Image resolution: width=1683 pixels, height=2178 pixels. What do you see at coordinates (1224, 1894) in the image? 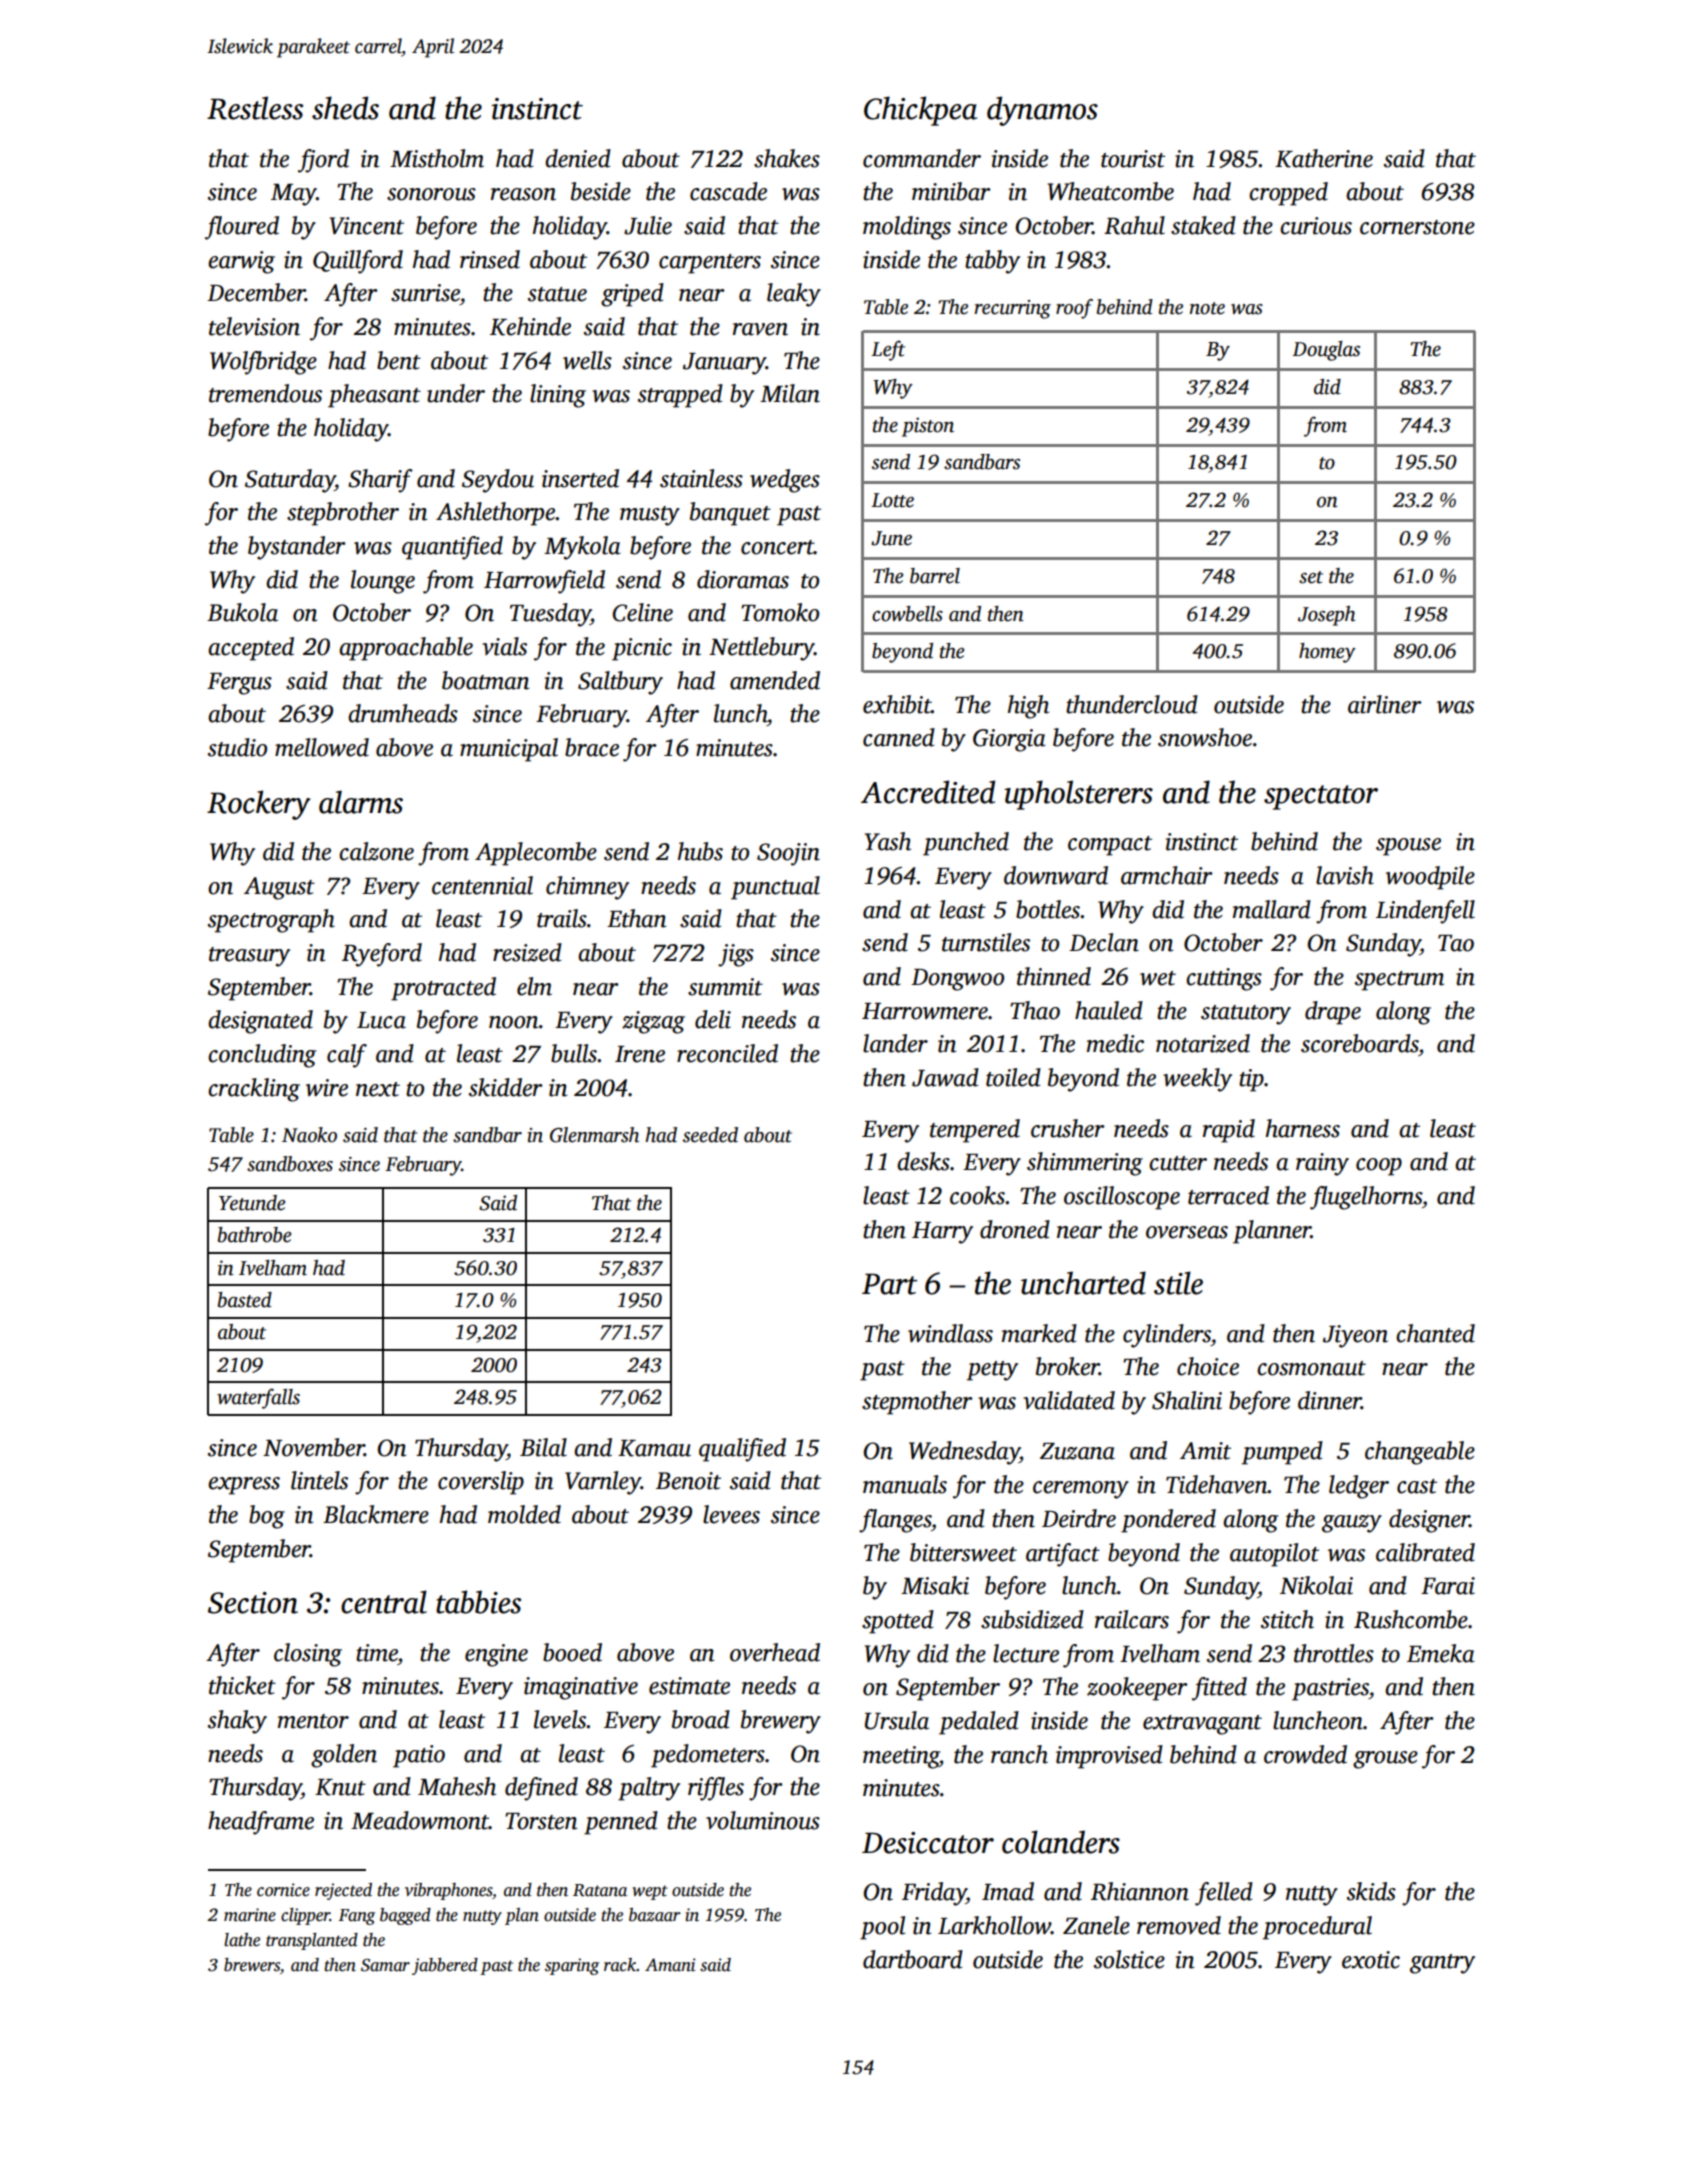
I see `felled` at bounding box center [1224, 1894].
